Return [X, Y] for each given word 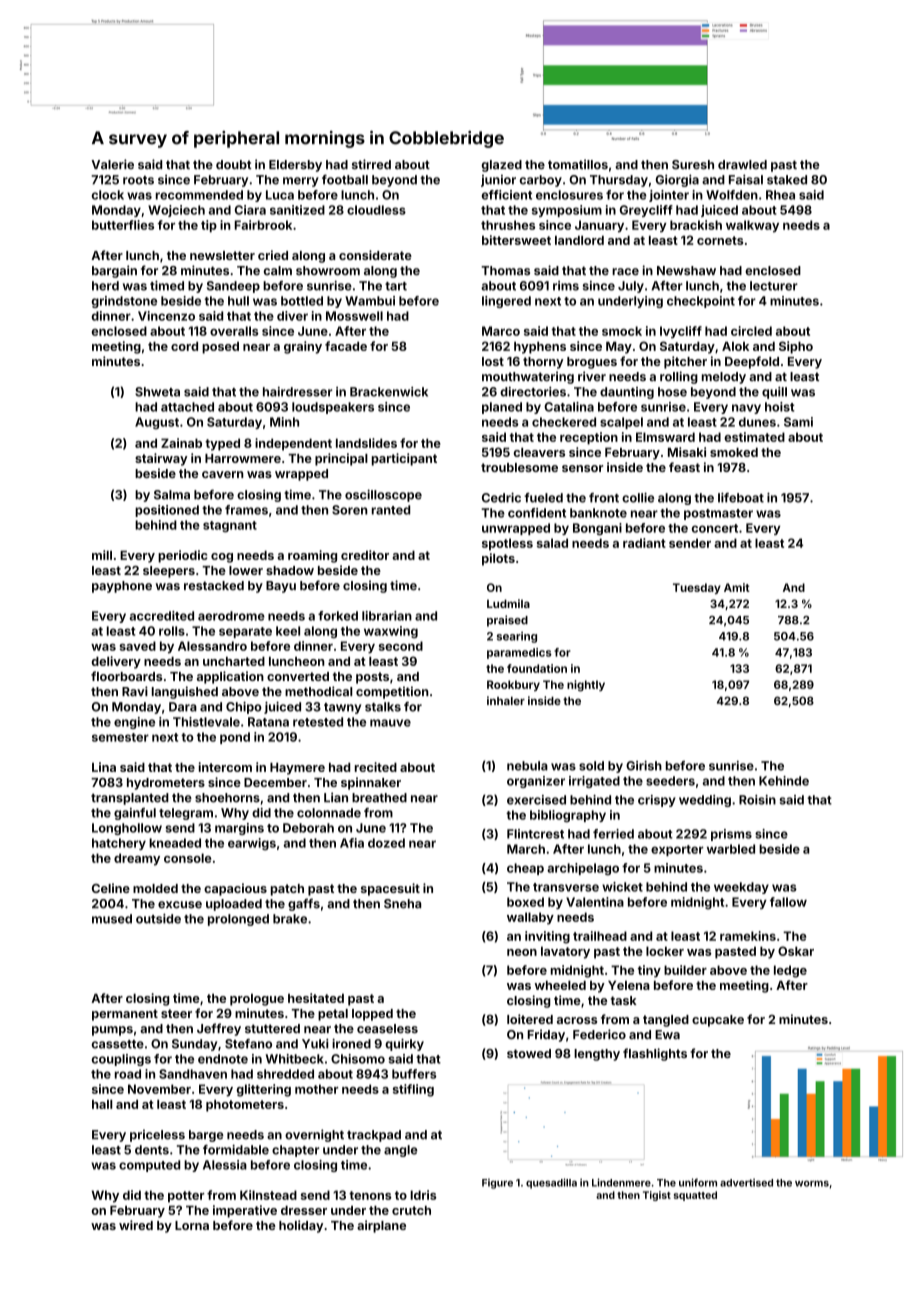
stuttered [272, 1028]
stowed [529, 1053]
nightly [586, 686]
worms [812, 1184]
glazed [502, 166]
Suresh [693, 164]
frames [246, 510]
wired [136, 1225]
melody [724, 378]
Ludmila [508, 603]
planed [502, 408]
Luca [280, 195]
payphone [122, 587]
